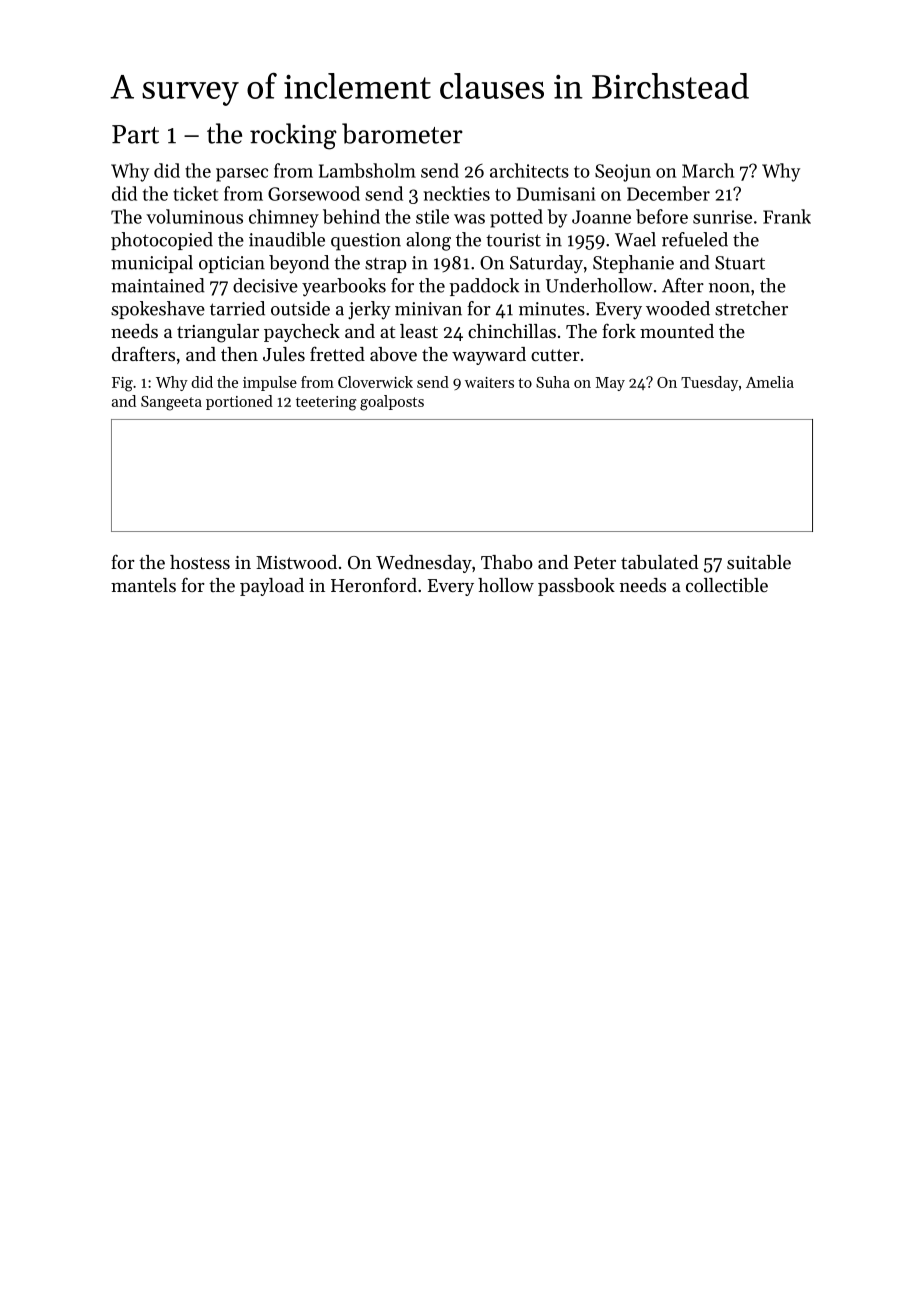 This document has width=924, height=1308. What do you see at coordinates (759, 562) in the document?
I see `suitable` at bounding box center [759, 562].
